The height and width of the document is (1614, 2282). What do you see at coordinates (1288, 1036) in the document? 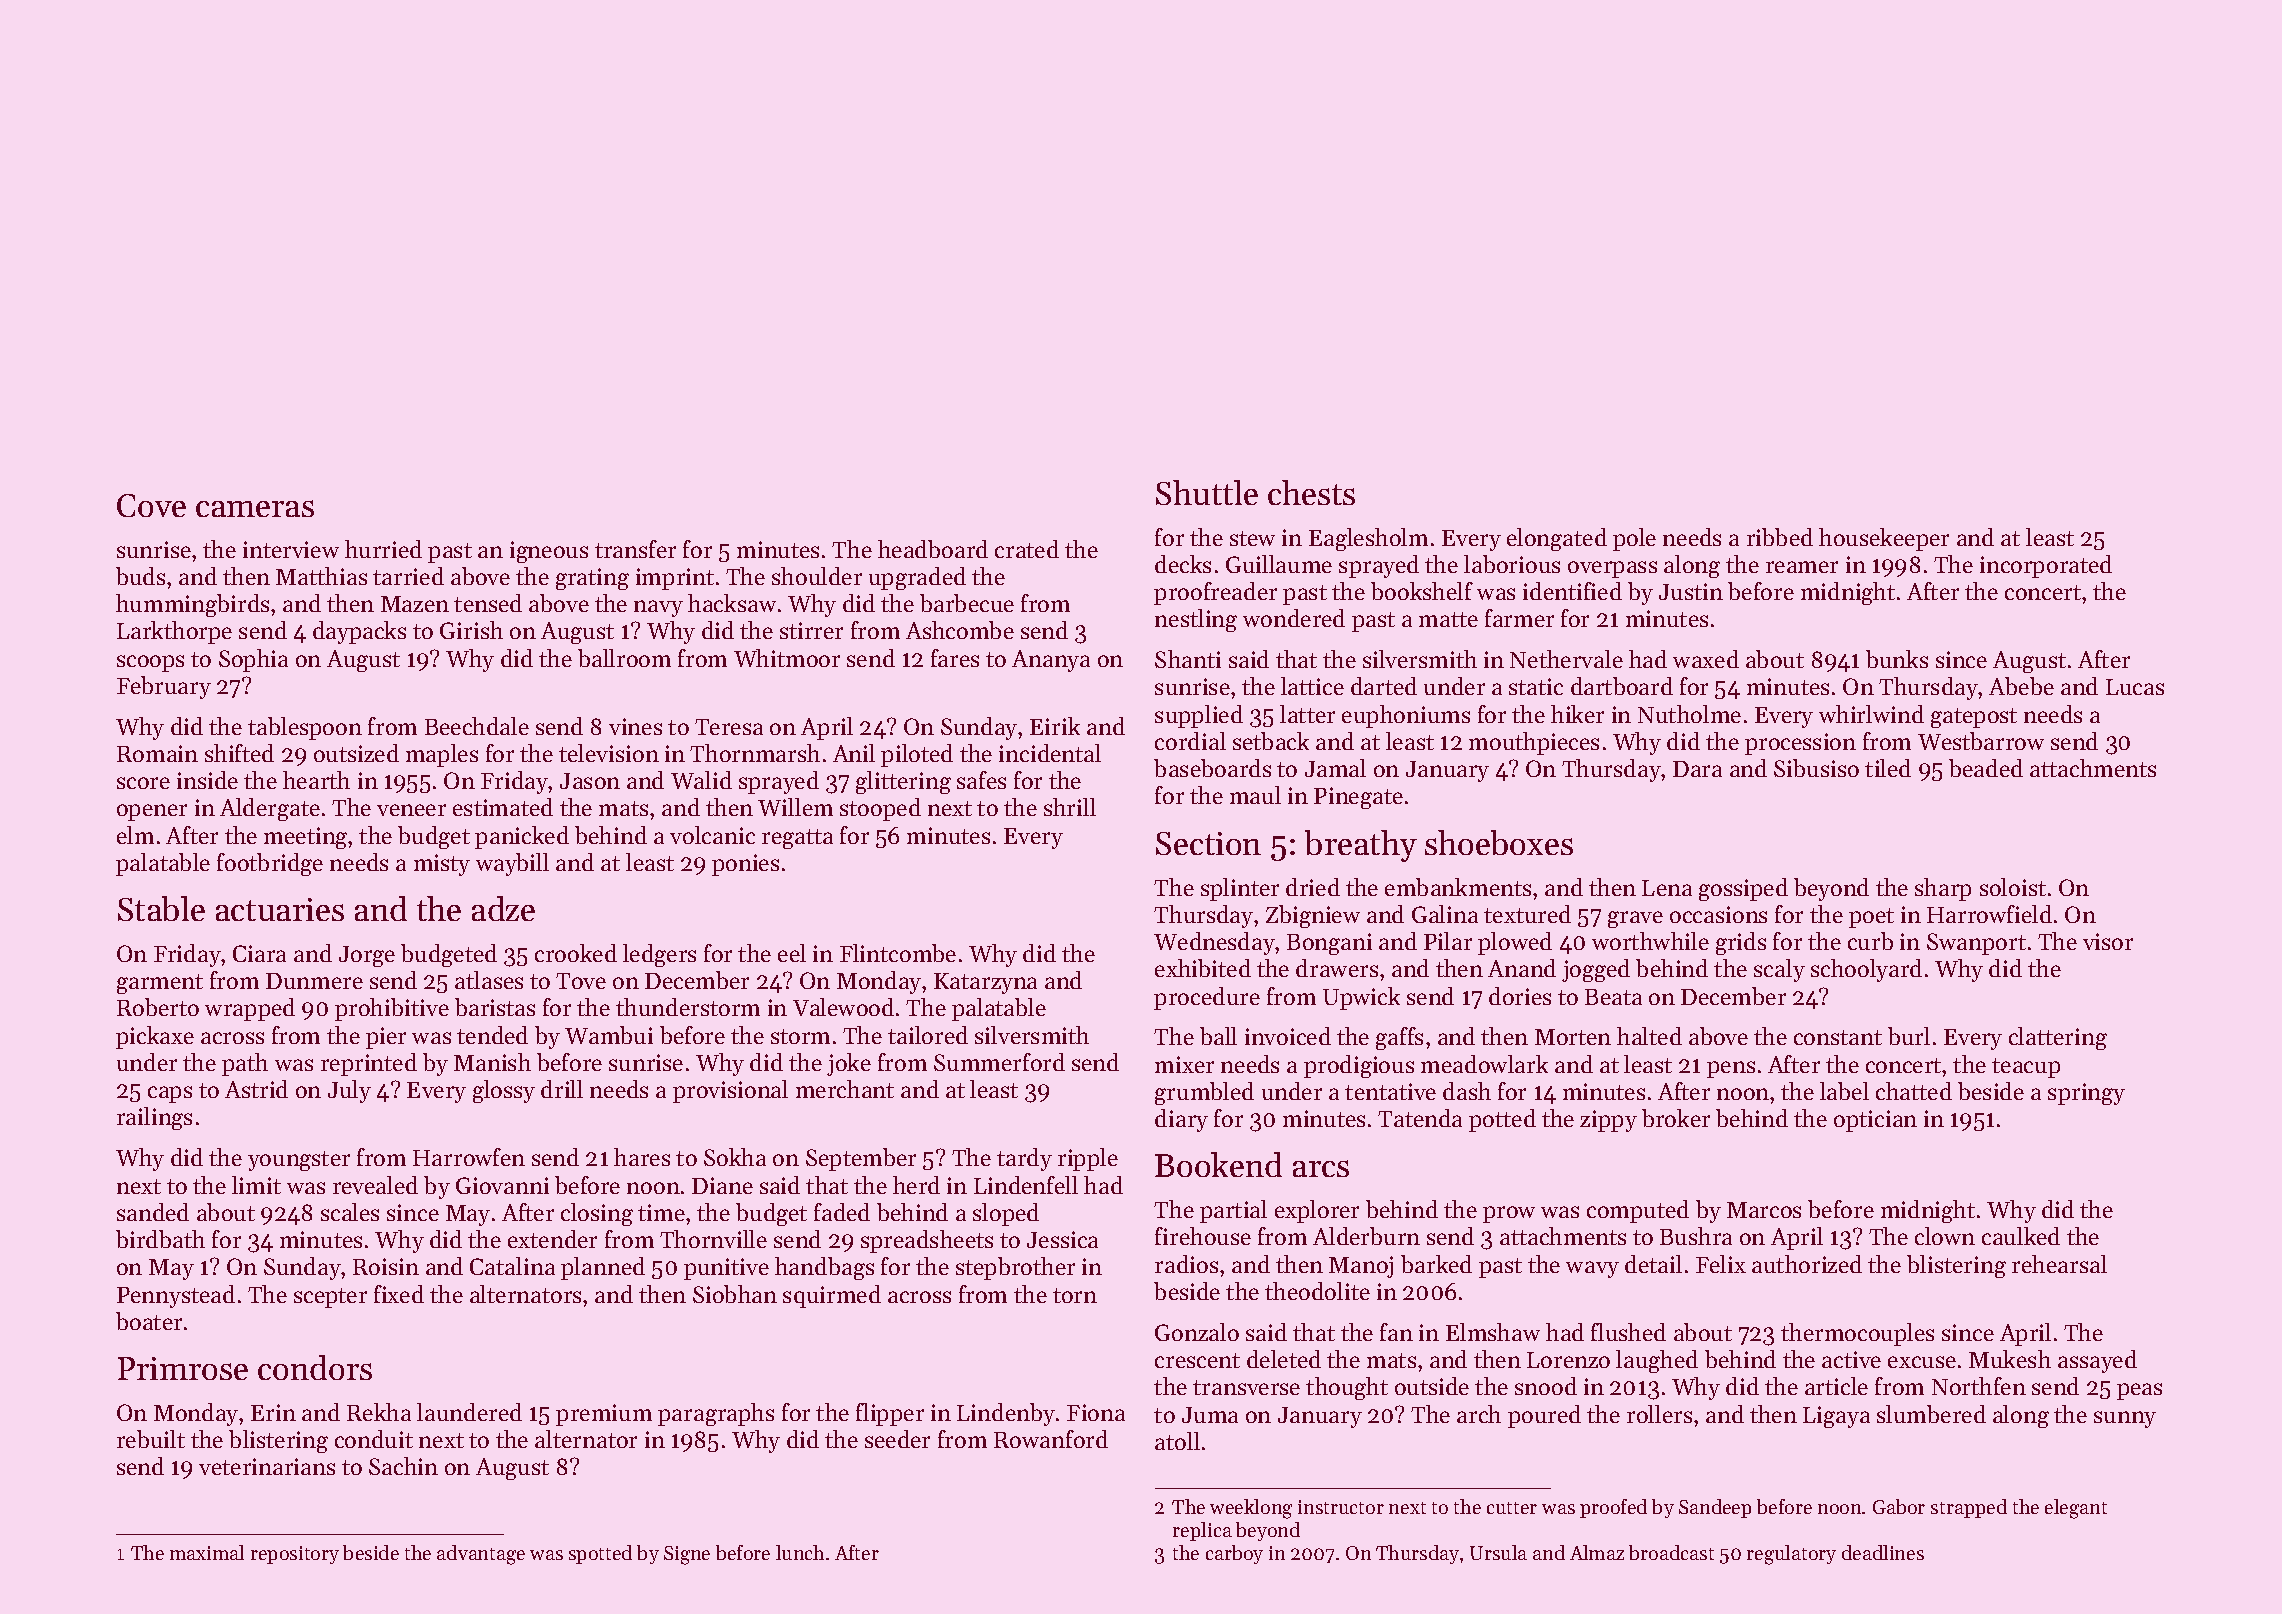
I see `invoiced` at bounding box center [1288, 1036].
